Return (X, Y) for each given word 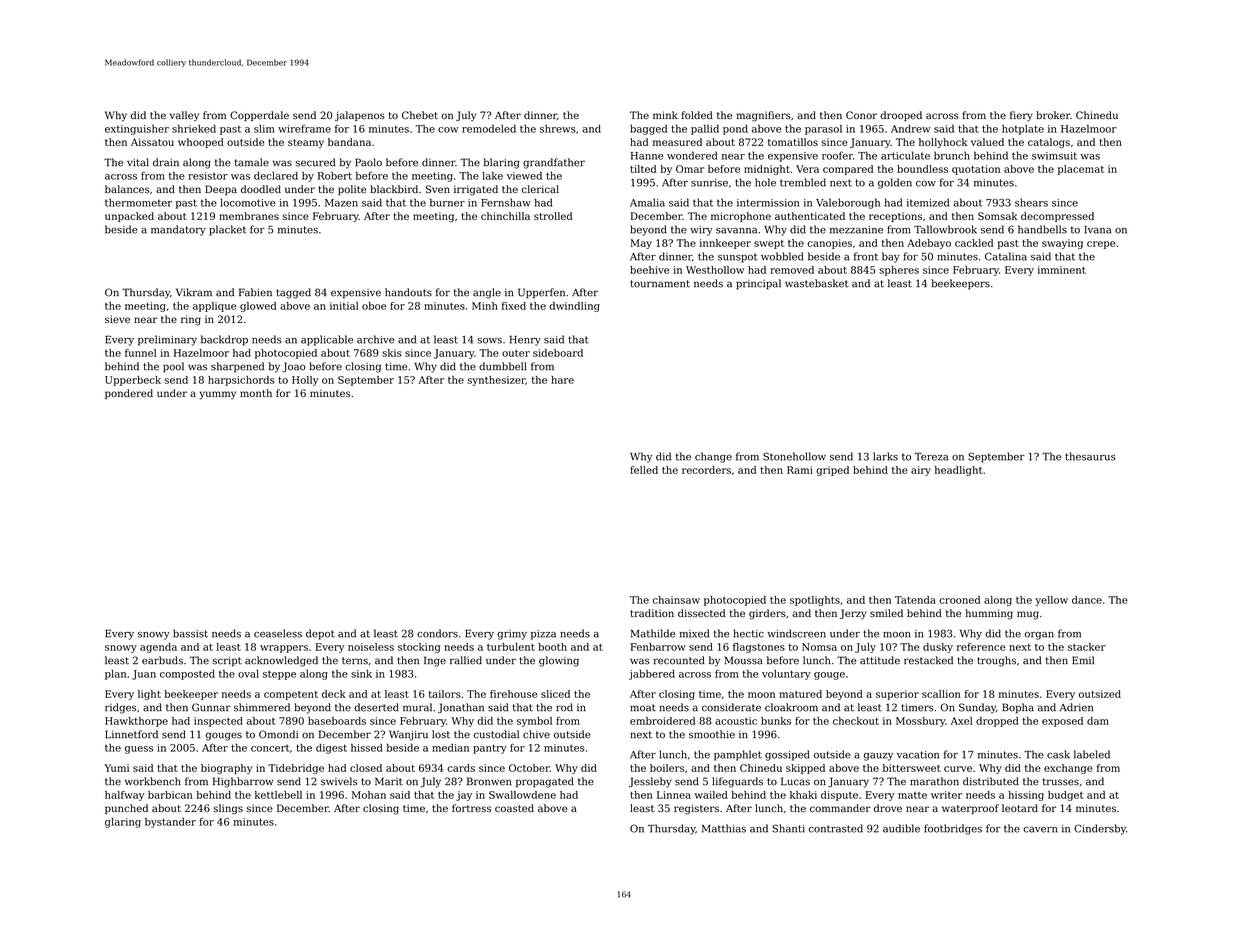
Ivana (1097, 230)
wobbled (782, 256)
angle (487, 293)
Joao (294, 367)
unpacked (129, 217)
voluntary (786, 675)
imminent (1062, 270)
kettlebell (278, 795)
